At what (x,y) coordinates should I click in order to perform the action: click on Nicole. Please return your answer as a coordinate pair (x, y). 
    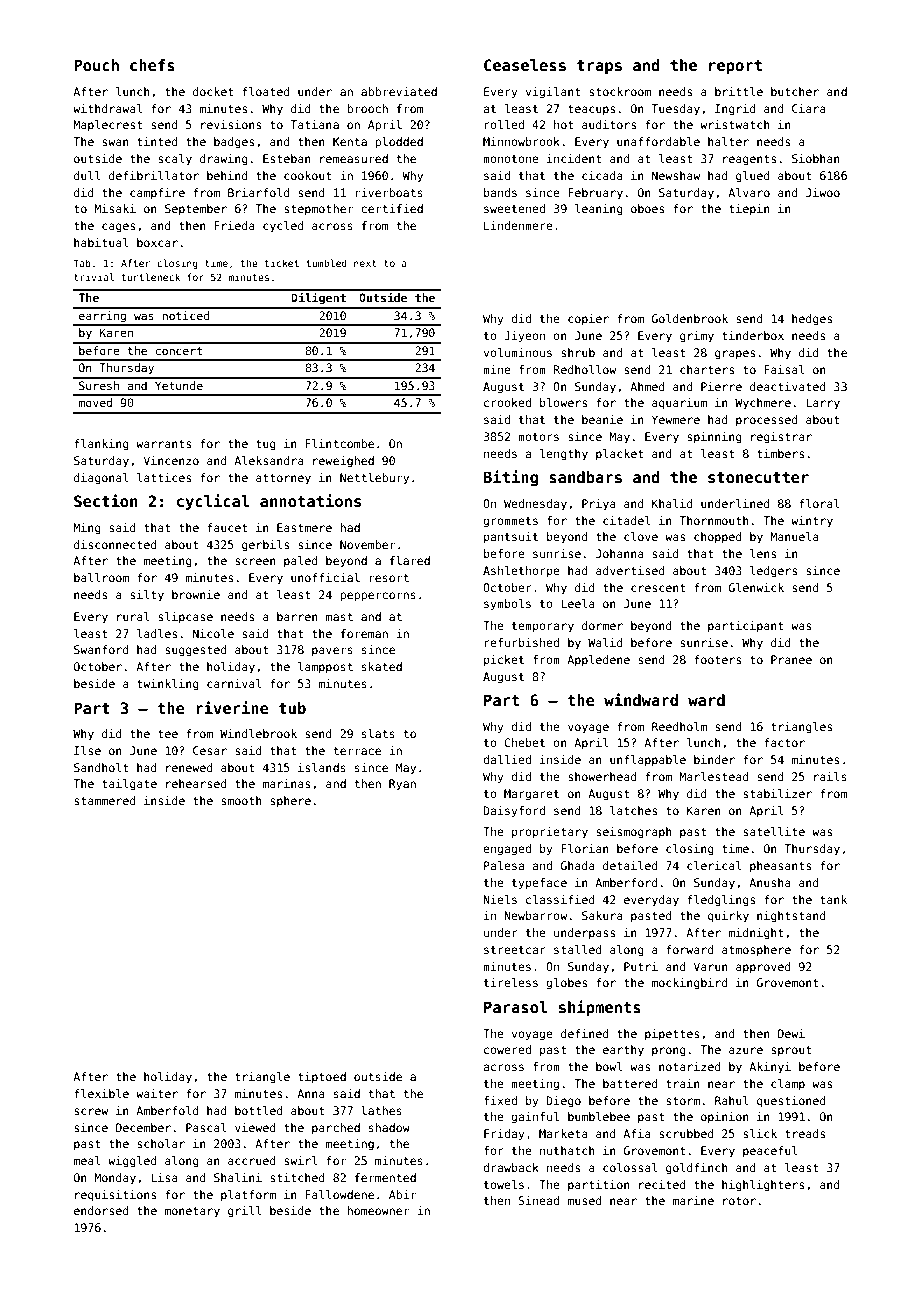
    Looking at the image, I should click on (213, 633).
